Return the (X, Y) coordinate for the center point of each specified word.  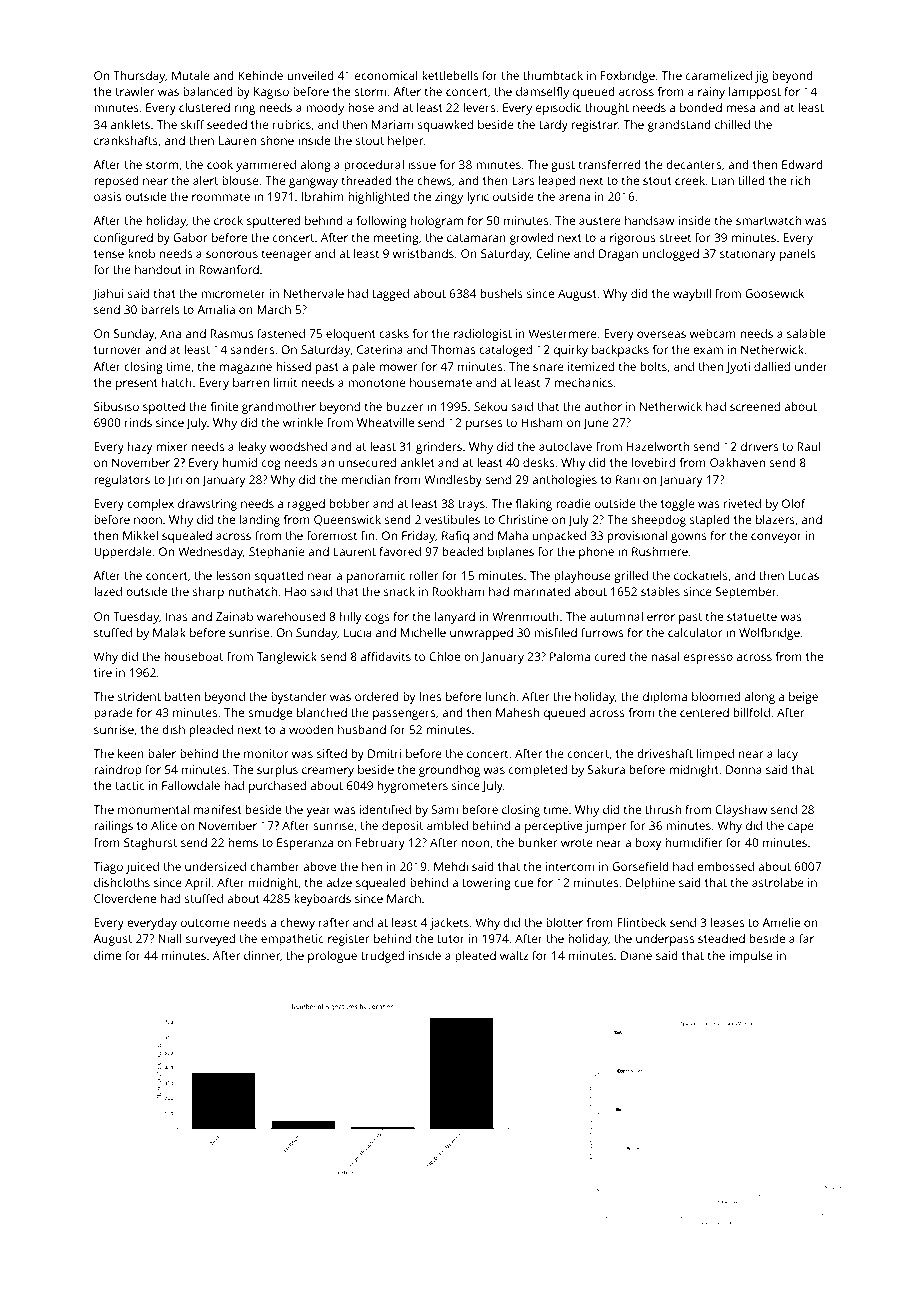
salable (806, 333)
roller (424, 575)
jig (761, 77)
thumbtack (553, 75)
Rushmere (660, 551)
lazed (108, 591)
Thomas (453, 349)
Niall (170, 938)
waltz (514, 955)
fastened (281, 333)
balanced (208, 91)
